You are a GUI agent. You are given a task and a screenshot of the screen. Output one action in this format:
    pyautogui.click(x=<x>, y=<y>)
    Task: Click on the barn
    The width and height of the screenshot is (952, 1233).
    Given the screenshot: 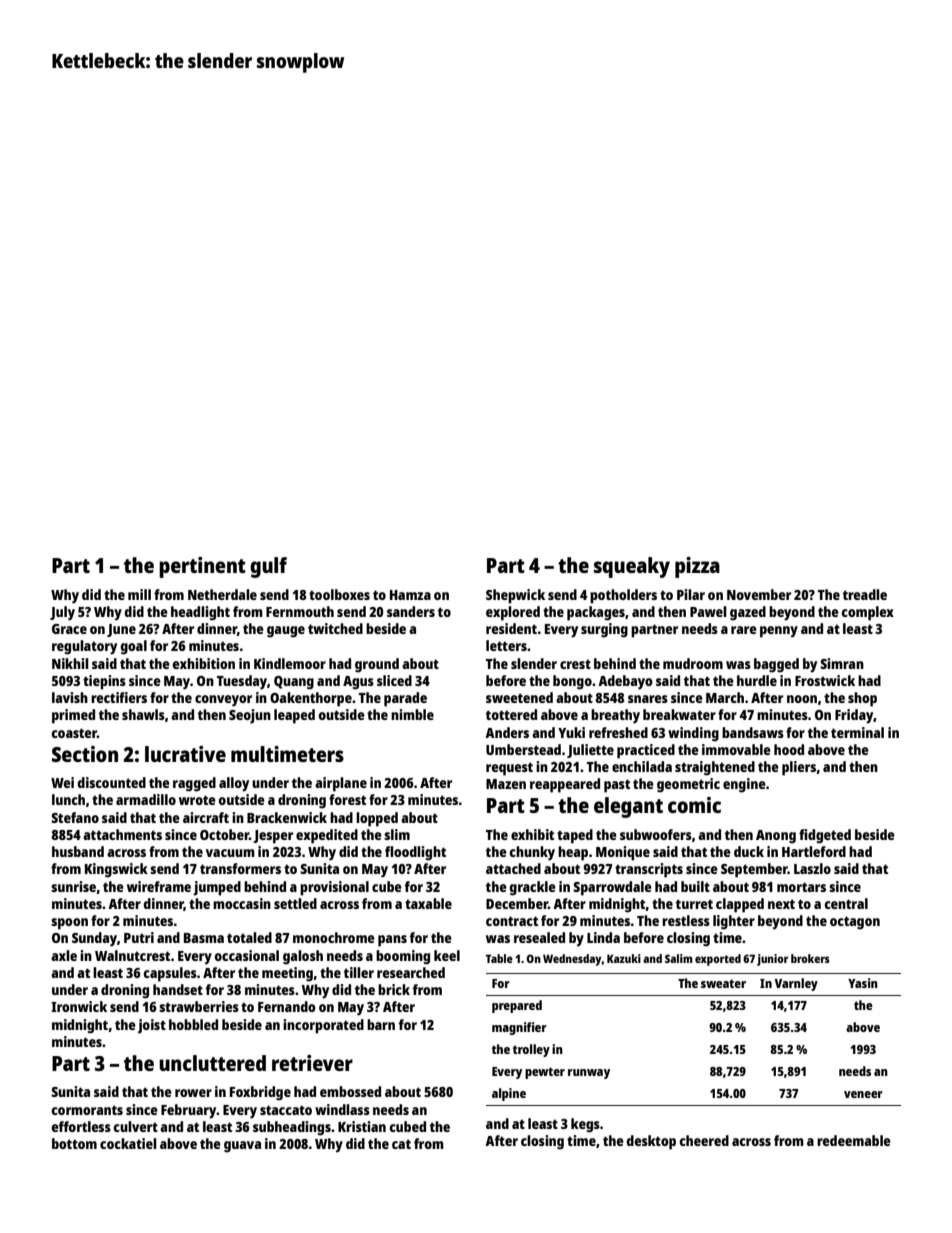 What is the action you would take?
    pyautogui.click(x=381, y=1024)
